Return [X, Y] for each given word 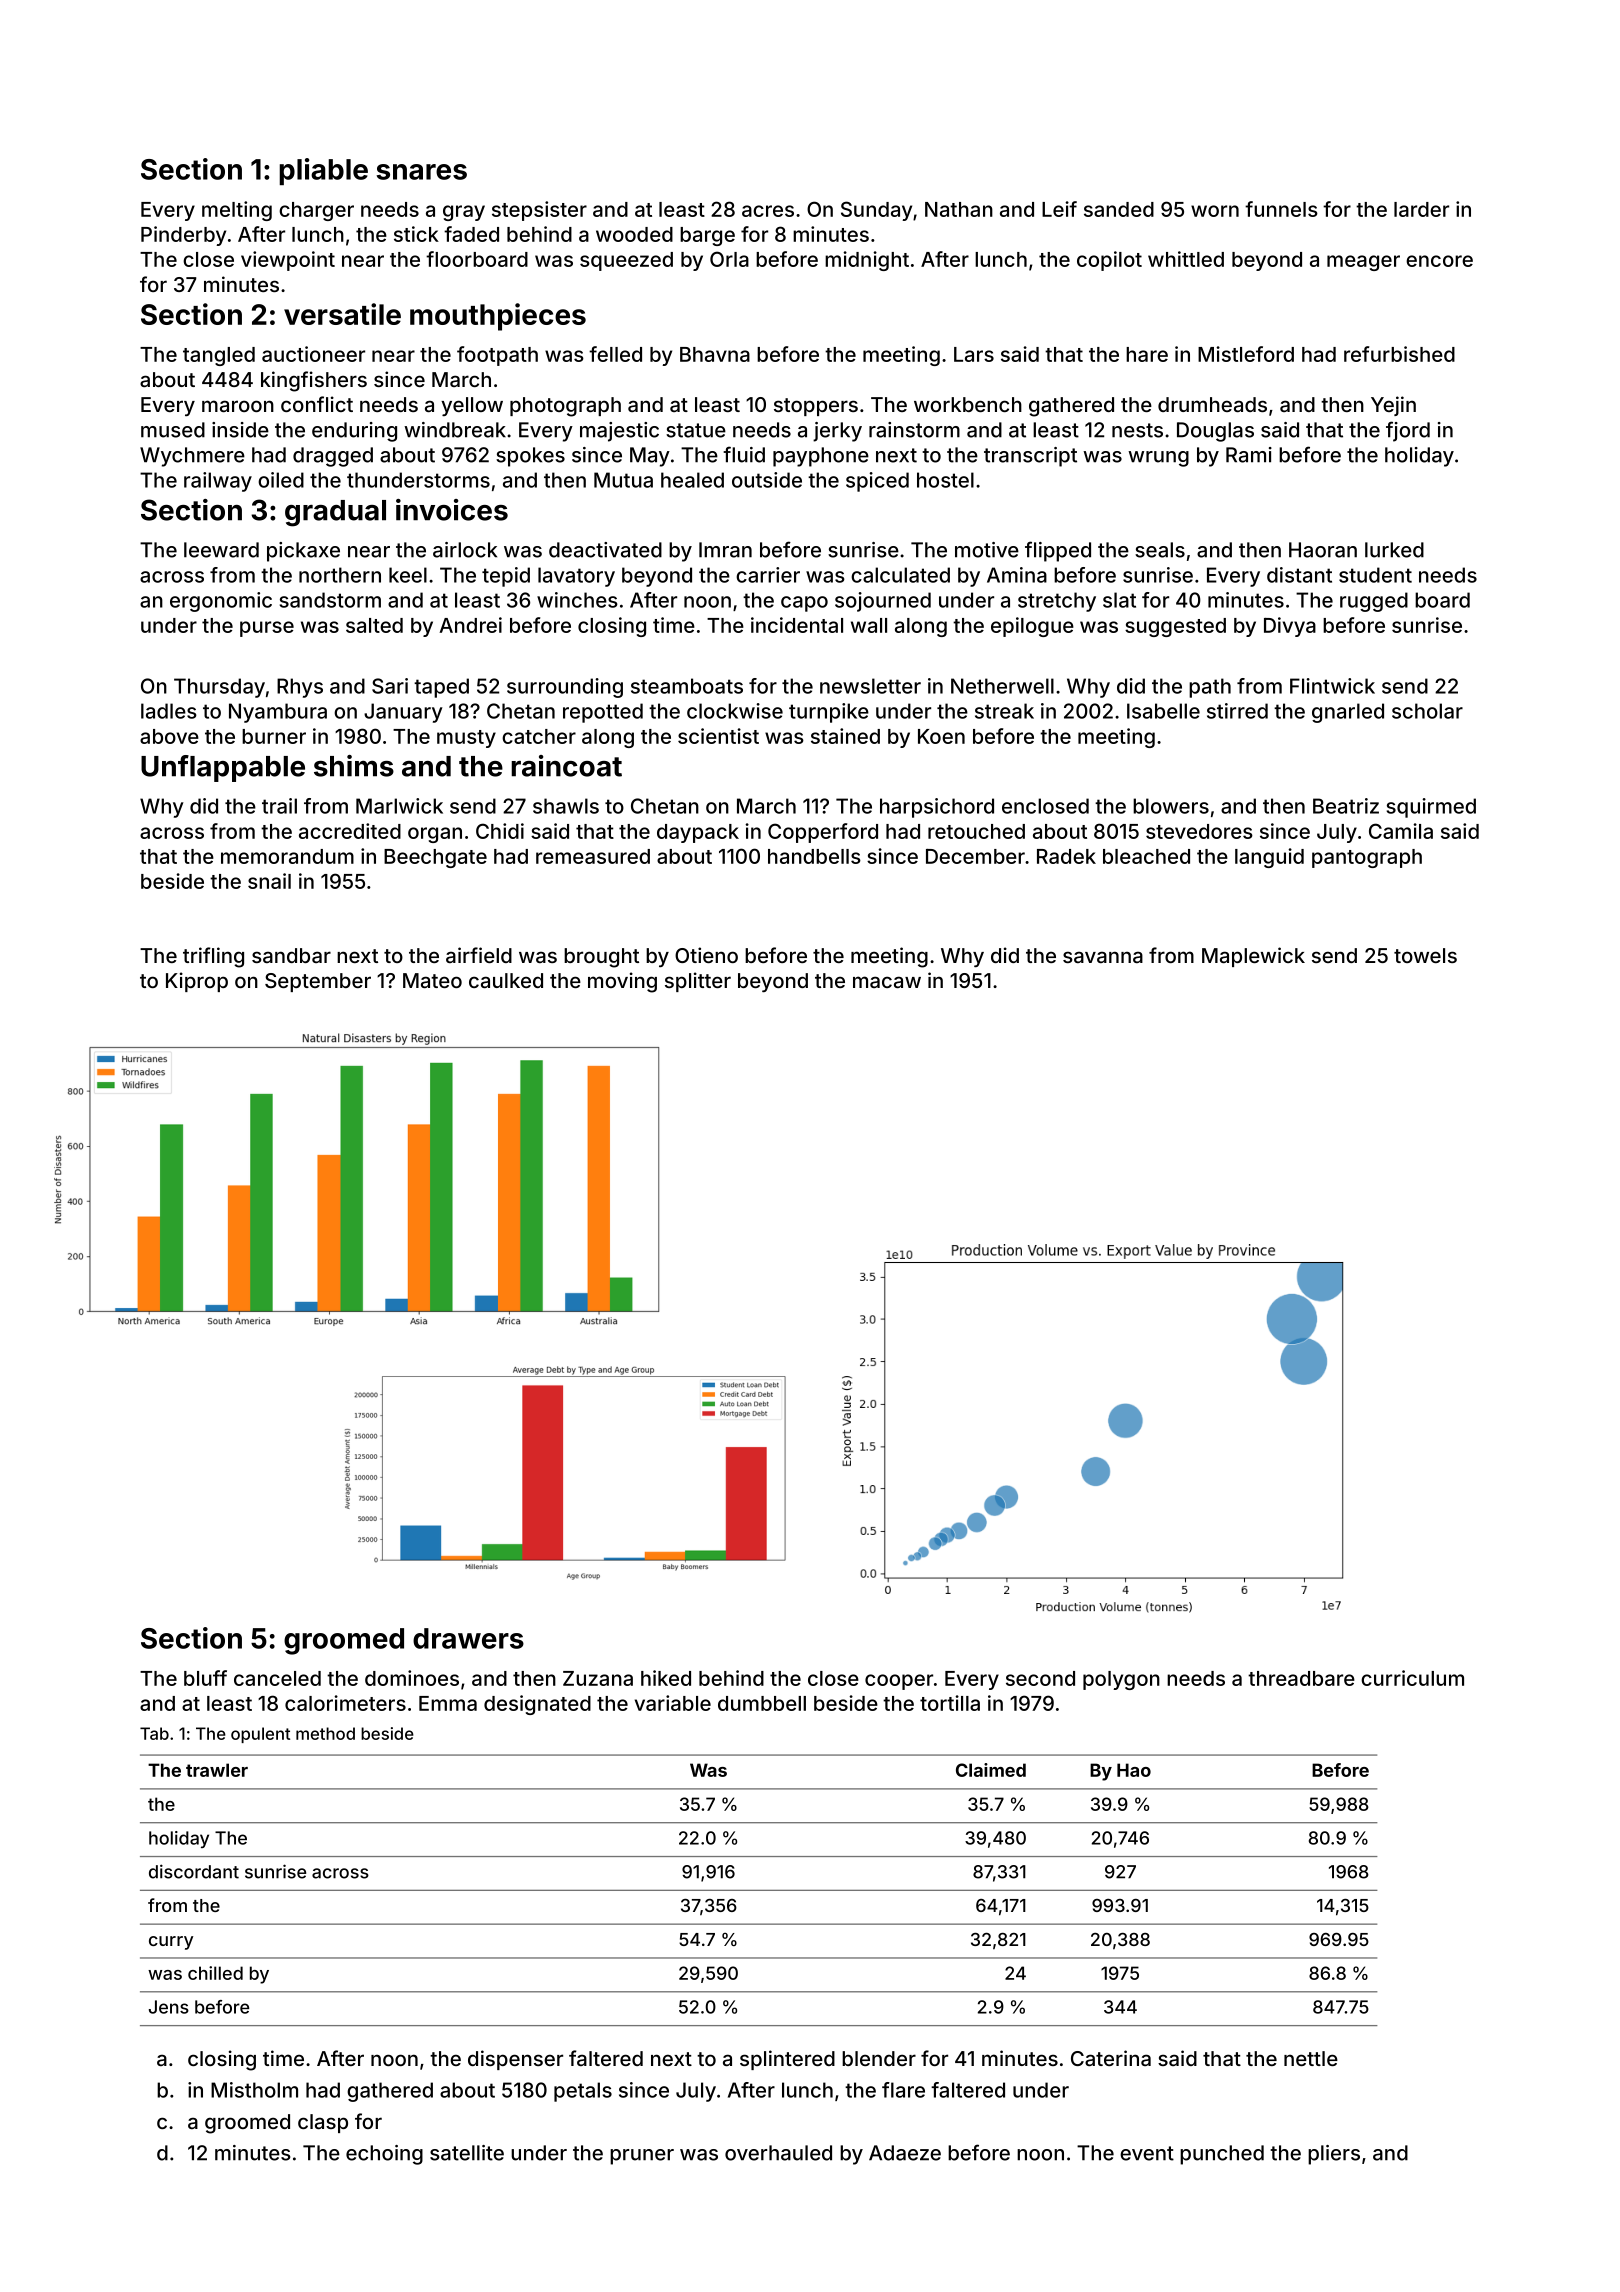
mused [173, 430]
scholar [1427, 711]
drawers [468, 1638]
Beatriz [1346, 806]
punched [1222, 2155]
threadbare [1301, 1678]
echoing [384, 2155]
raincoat [566, 766]
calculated [900, 575]
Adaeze [905, 2153]
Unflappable [223, 768]
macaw [887, 982]
